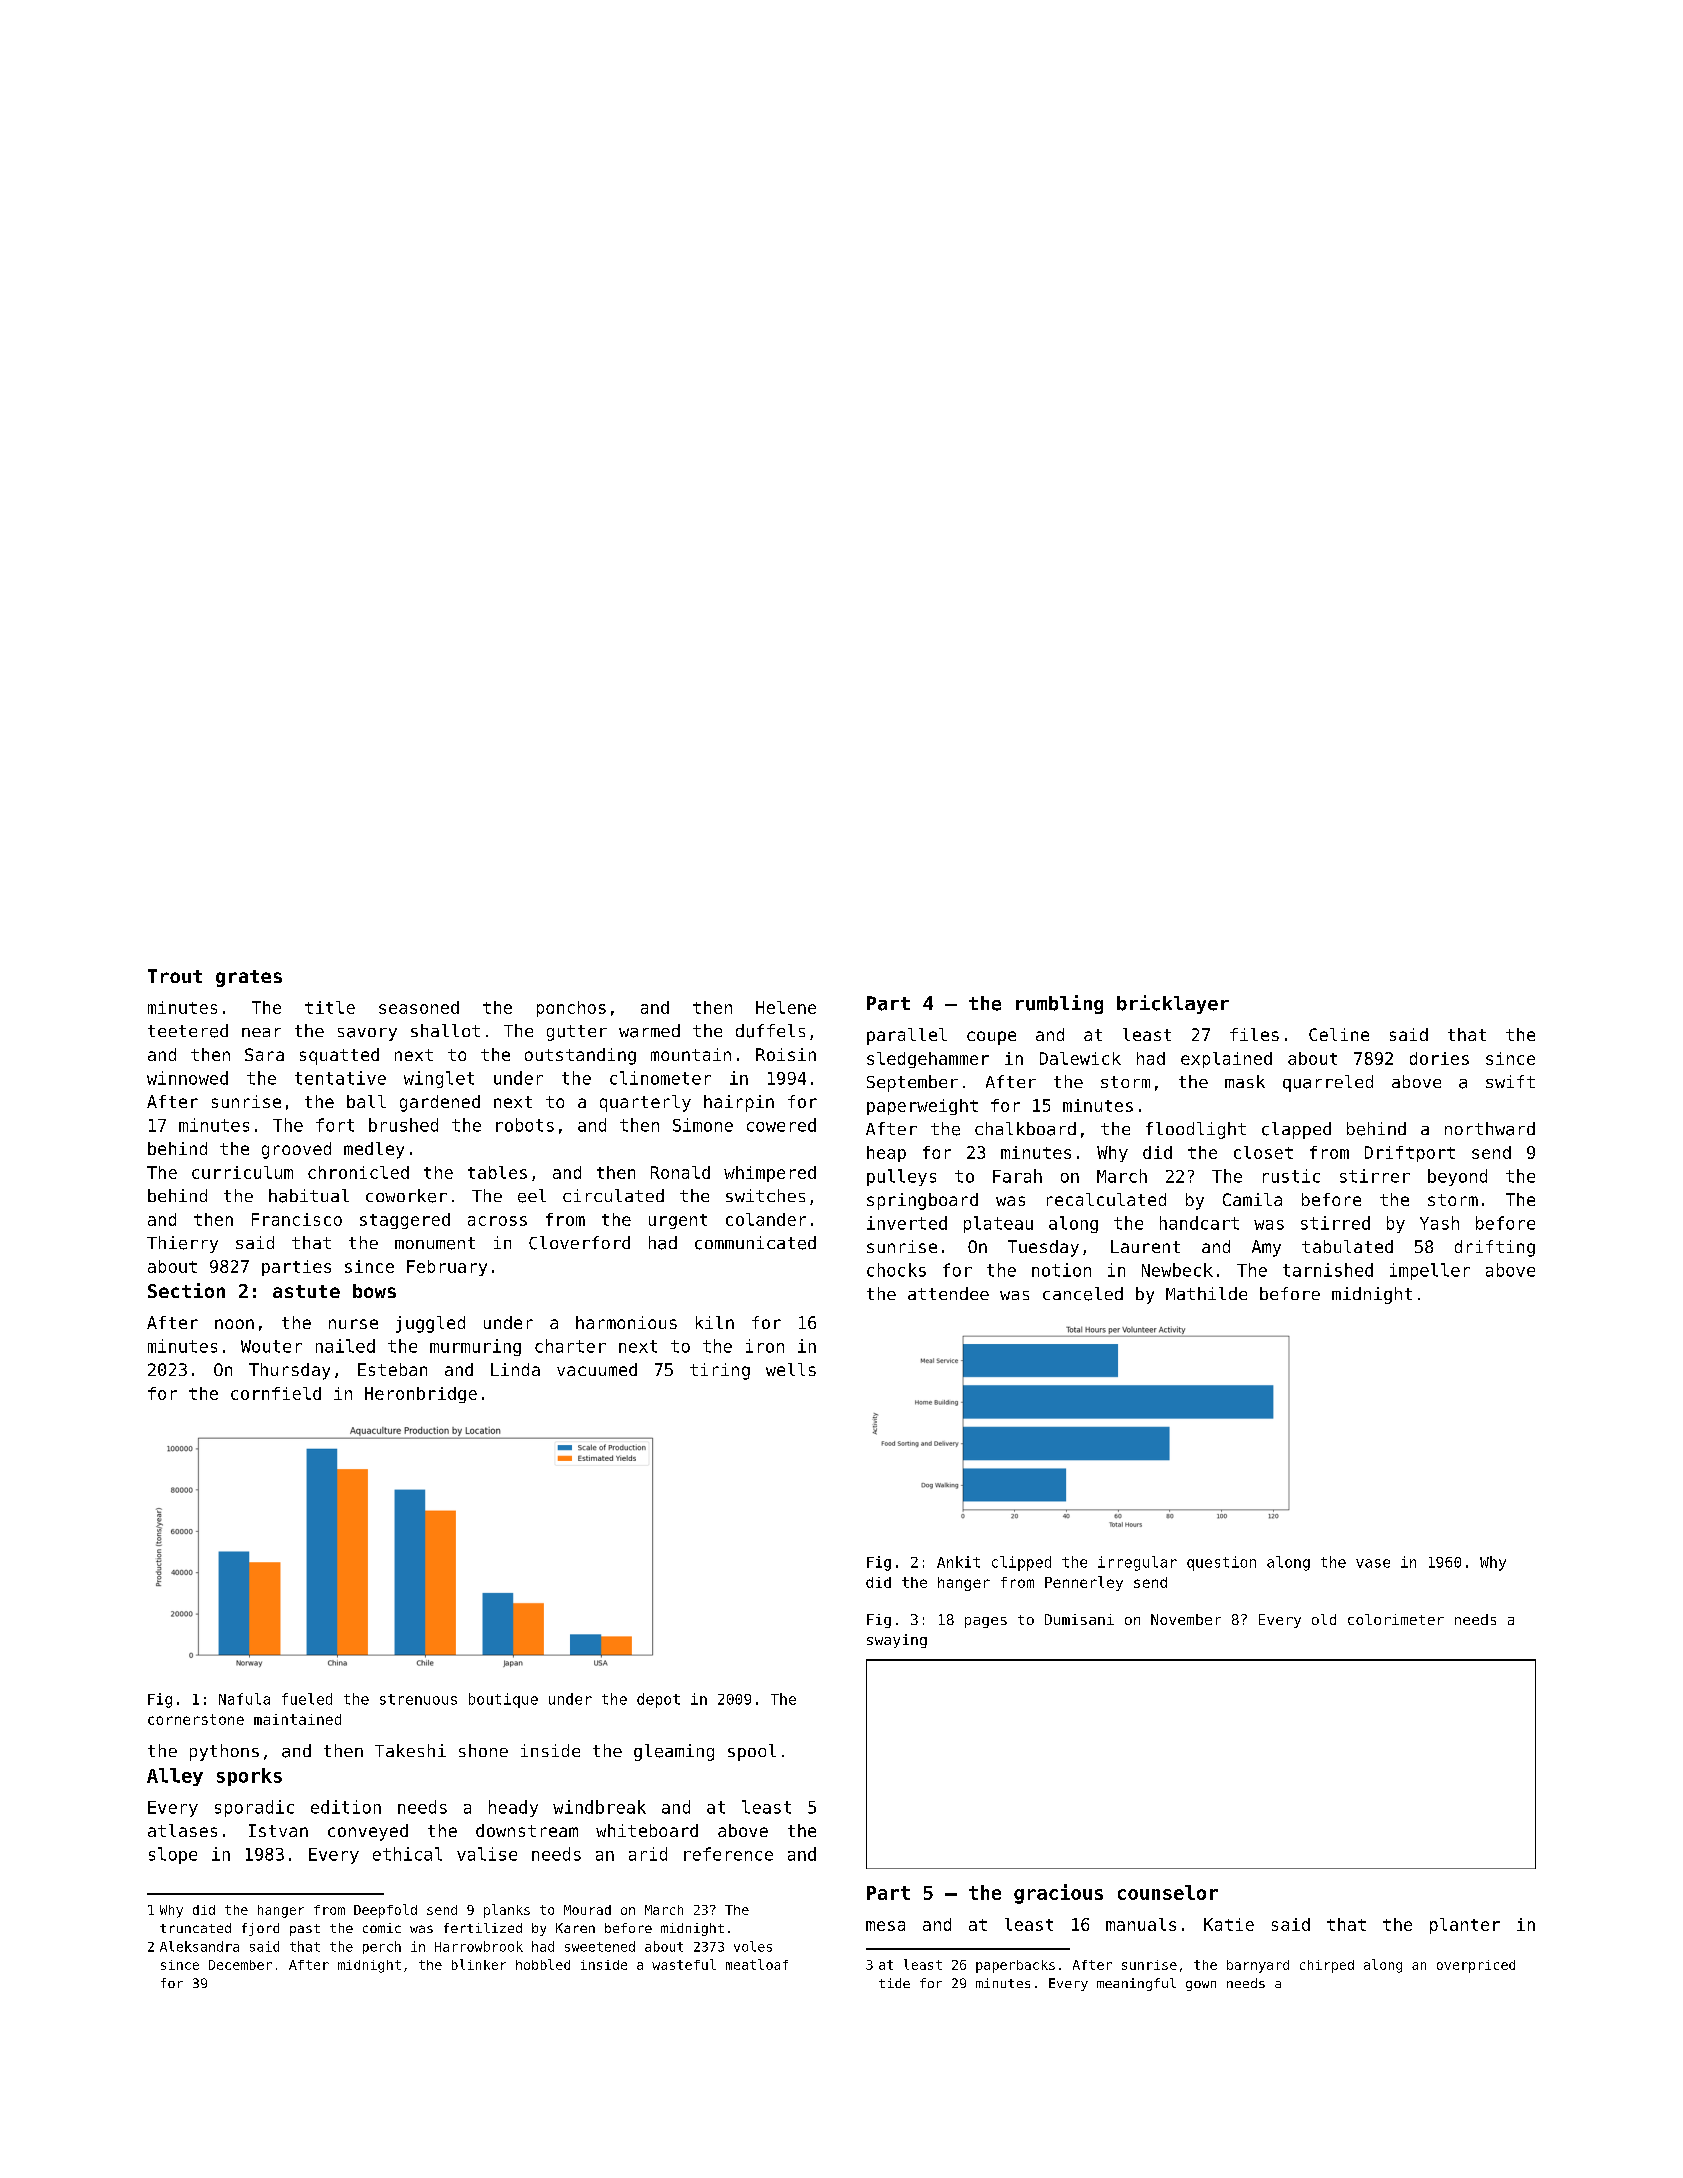 The width and height of the page is (1683, 2178). I want to click on question, so click(1221, 1563).
